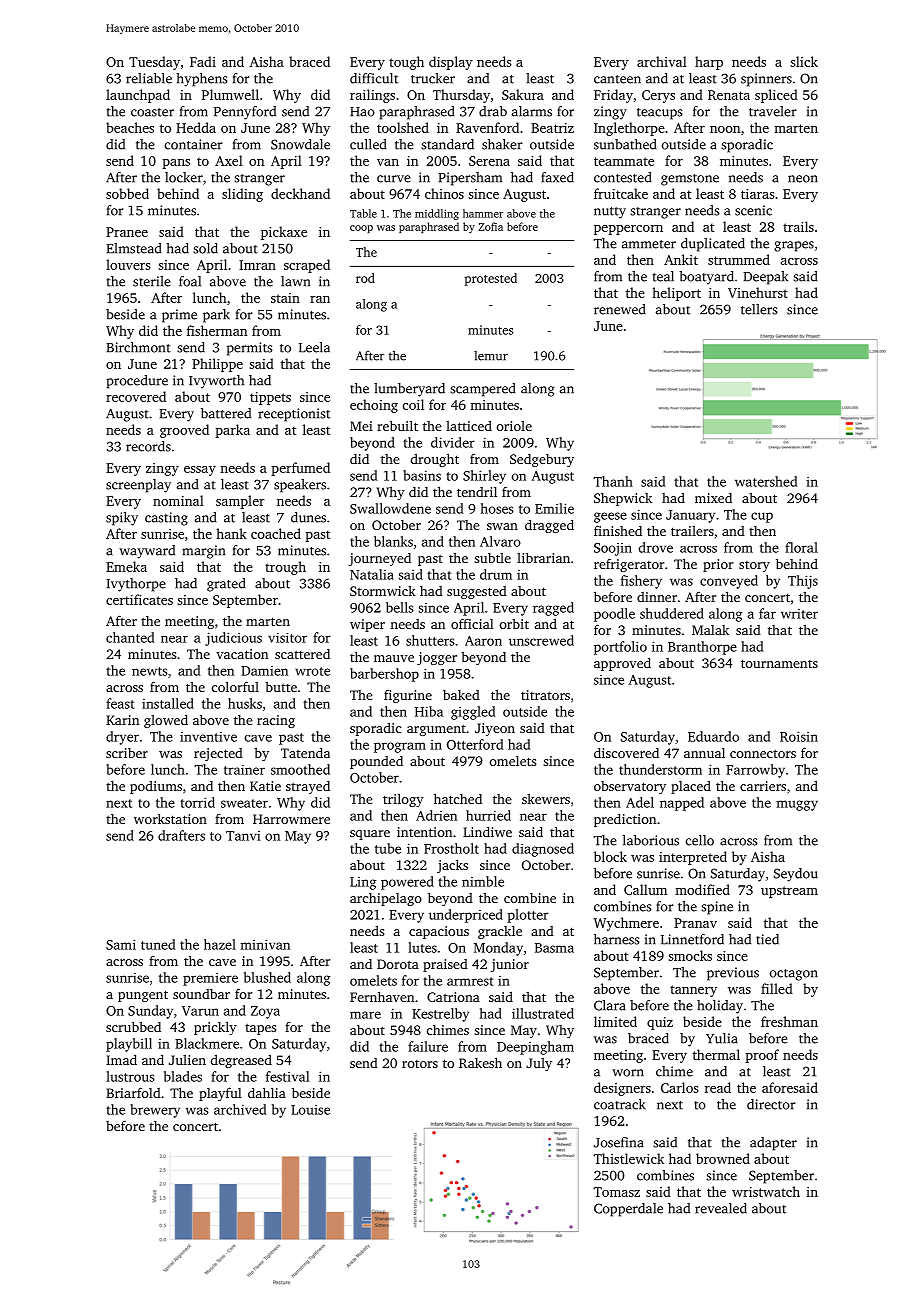 The image size is (924, 1308). What do you see at coordinates (147, 552) in the screenshot?
I see `wayward` at bounding box center [147, 552].
